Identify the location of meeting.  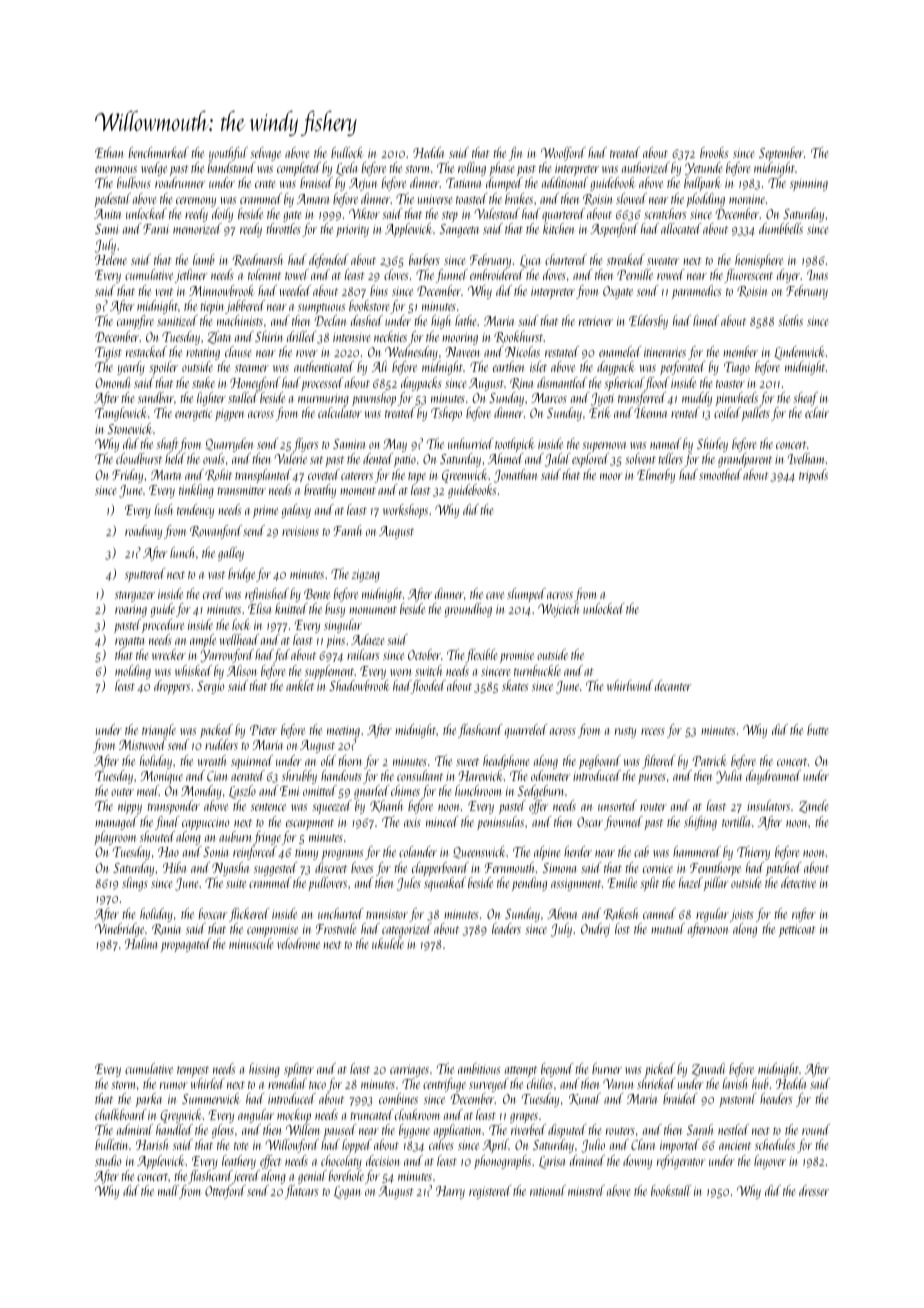
(343, 732).
